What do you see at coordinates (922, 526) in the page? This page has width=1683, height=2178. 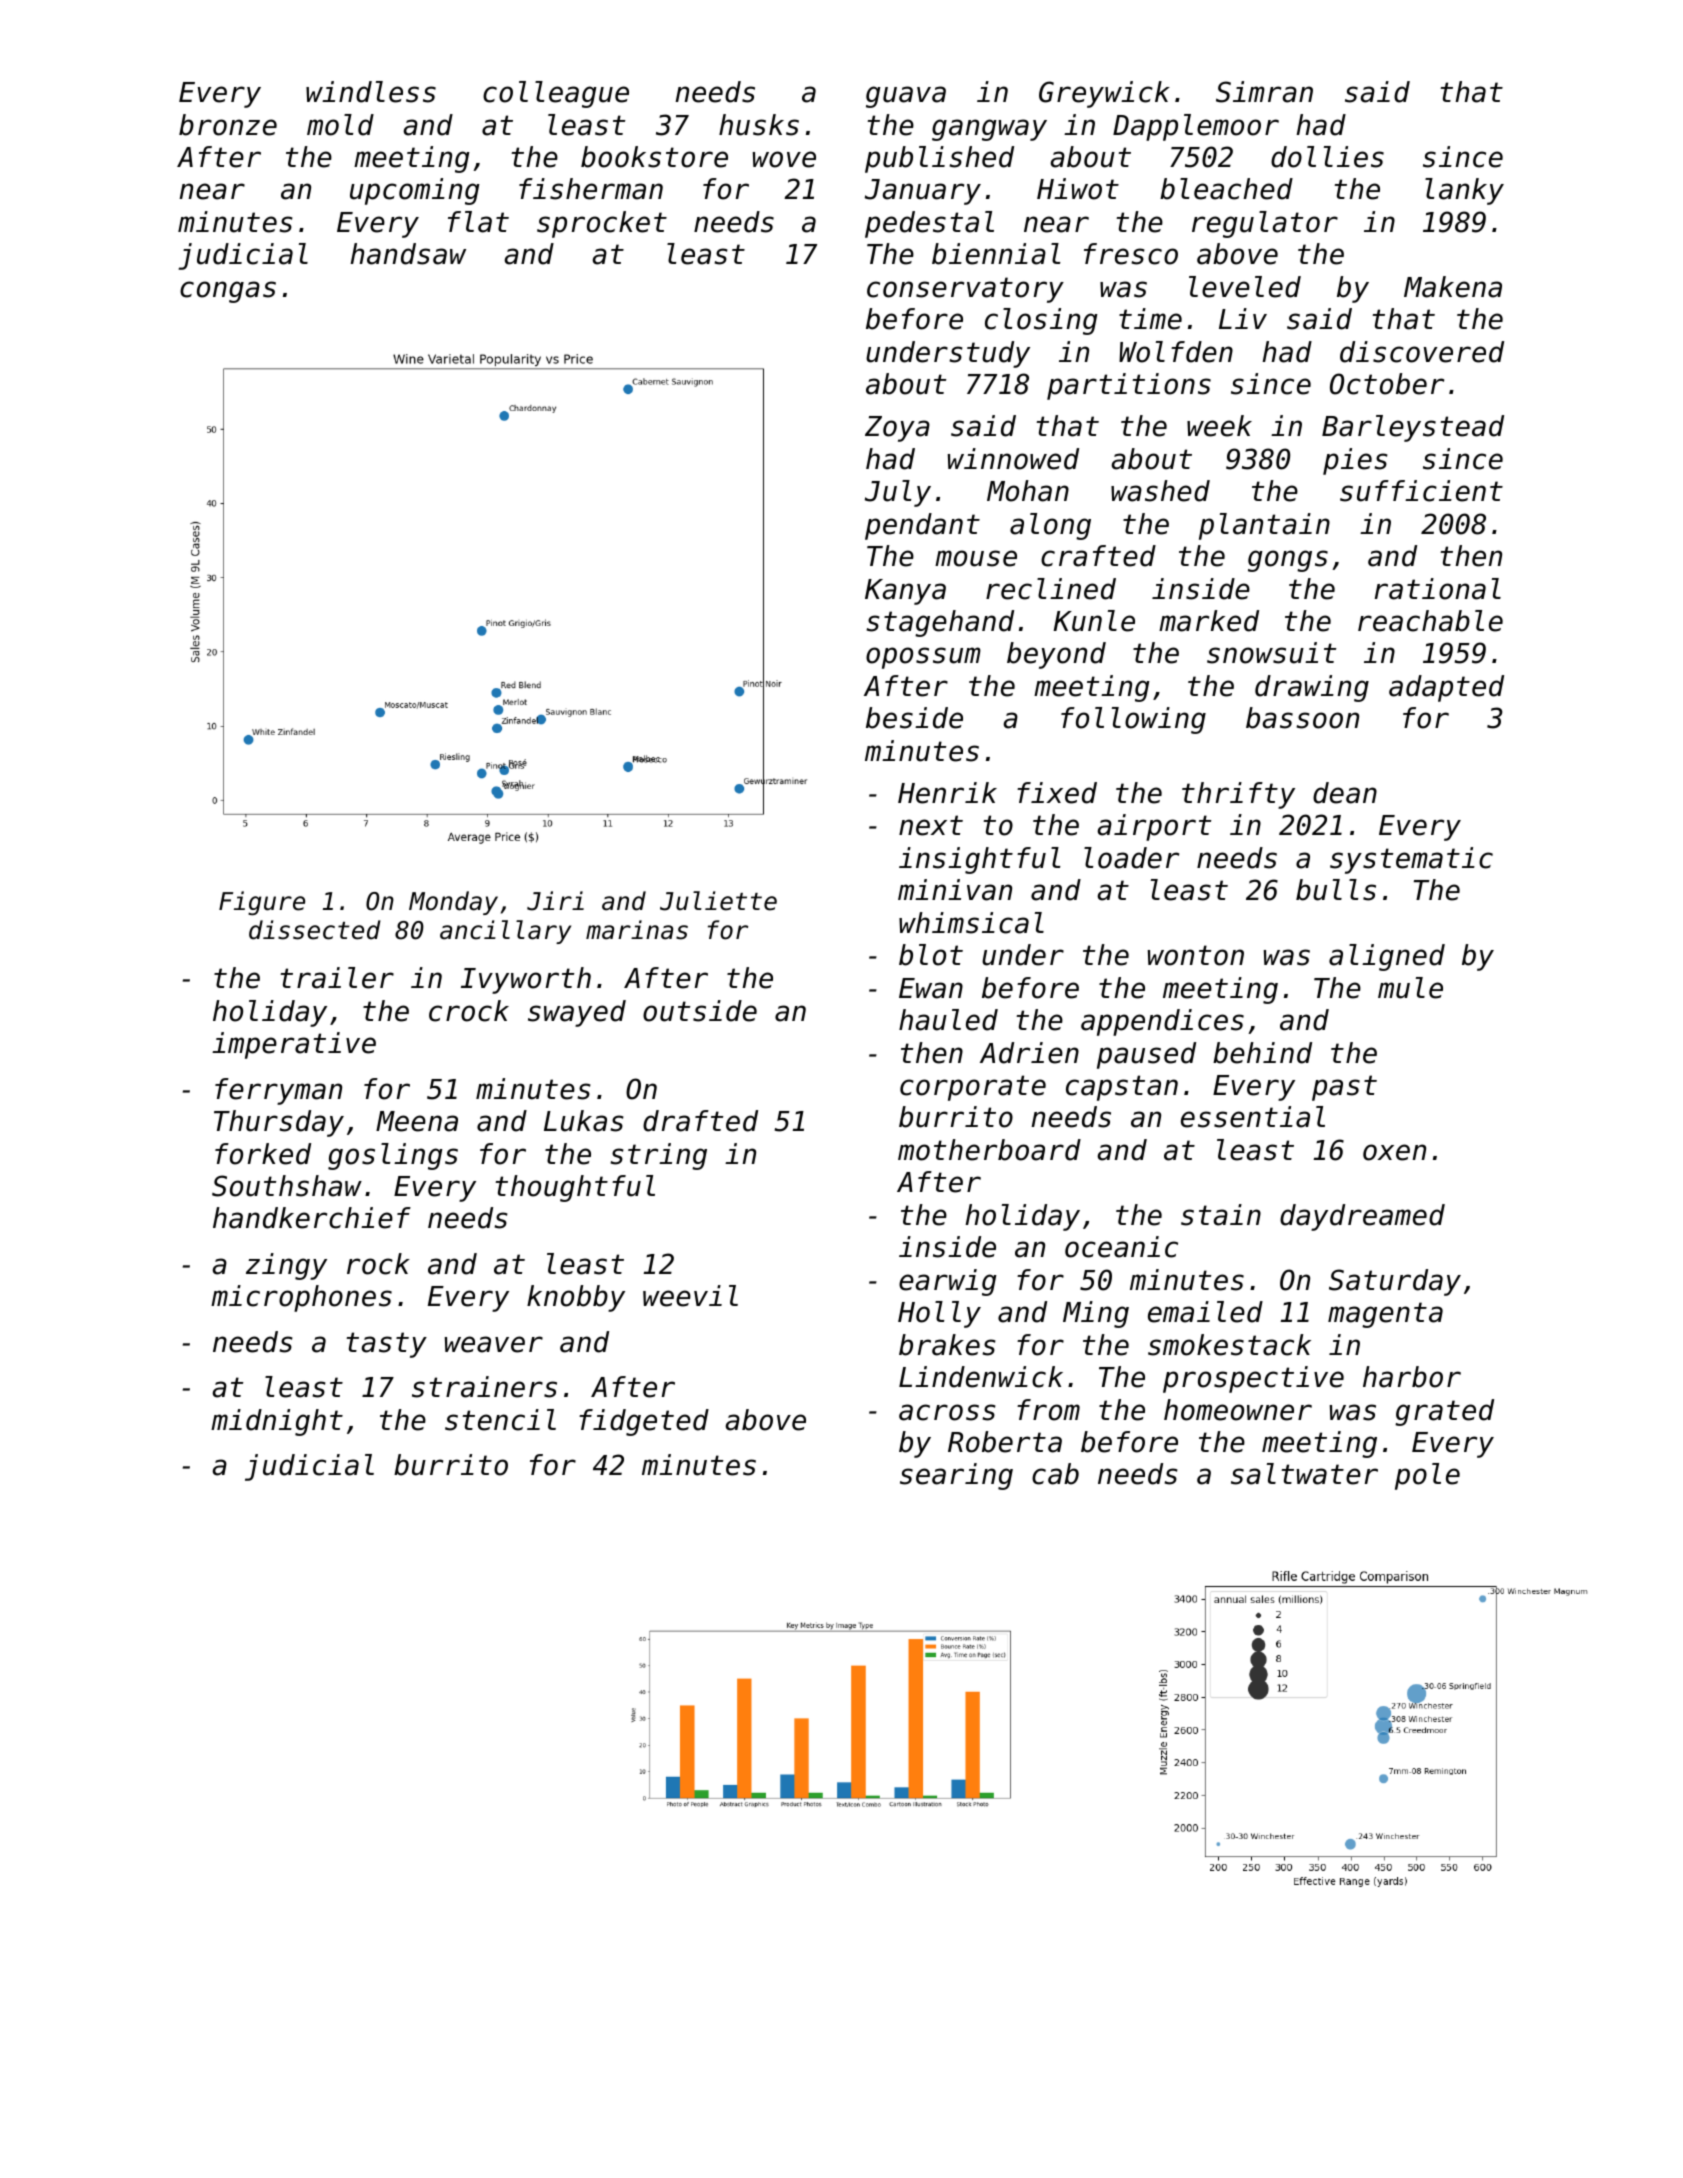 I see `pendant` at bounding box center [922, 526].
